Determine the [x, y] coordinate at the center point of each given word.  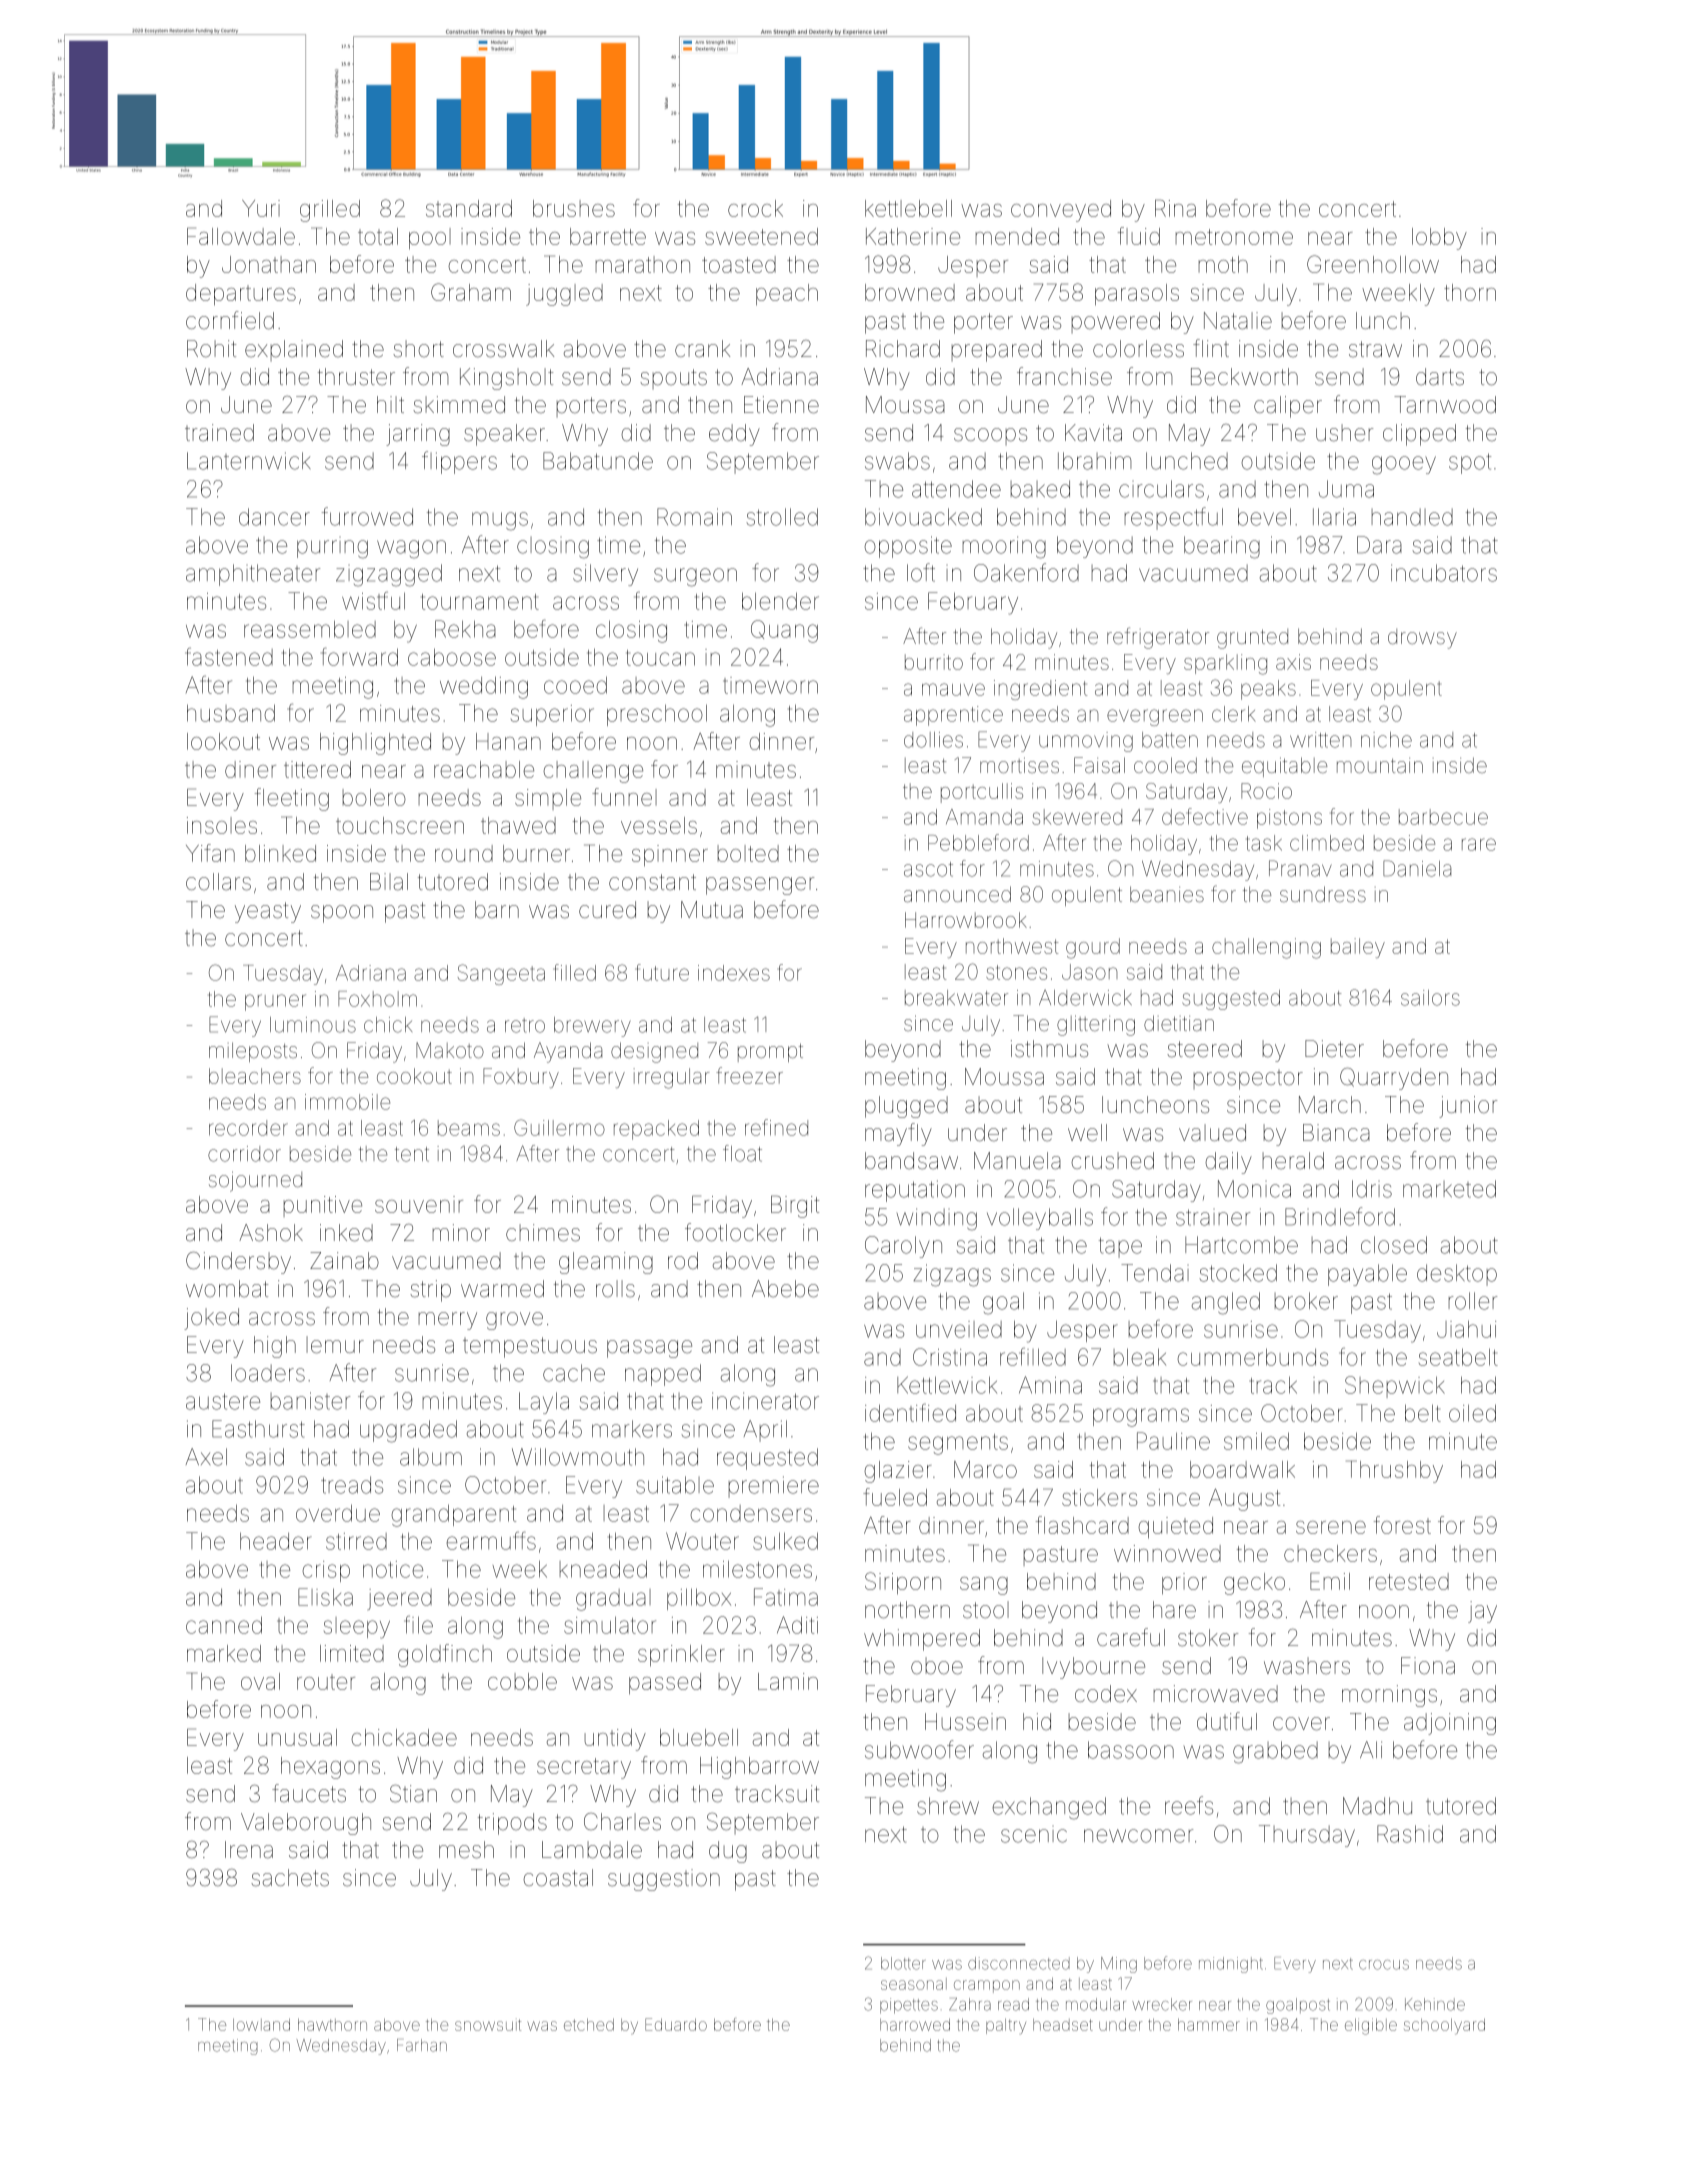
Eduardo [676, 2024]
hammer [1209, 2024]
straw [1375, 349]
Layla [544, 1403]
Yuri [261, 208]
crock [755, 208]
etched [589, 2024]
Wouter [702, 1541]
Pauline [1173, 1441]
